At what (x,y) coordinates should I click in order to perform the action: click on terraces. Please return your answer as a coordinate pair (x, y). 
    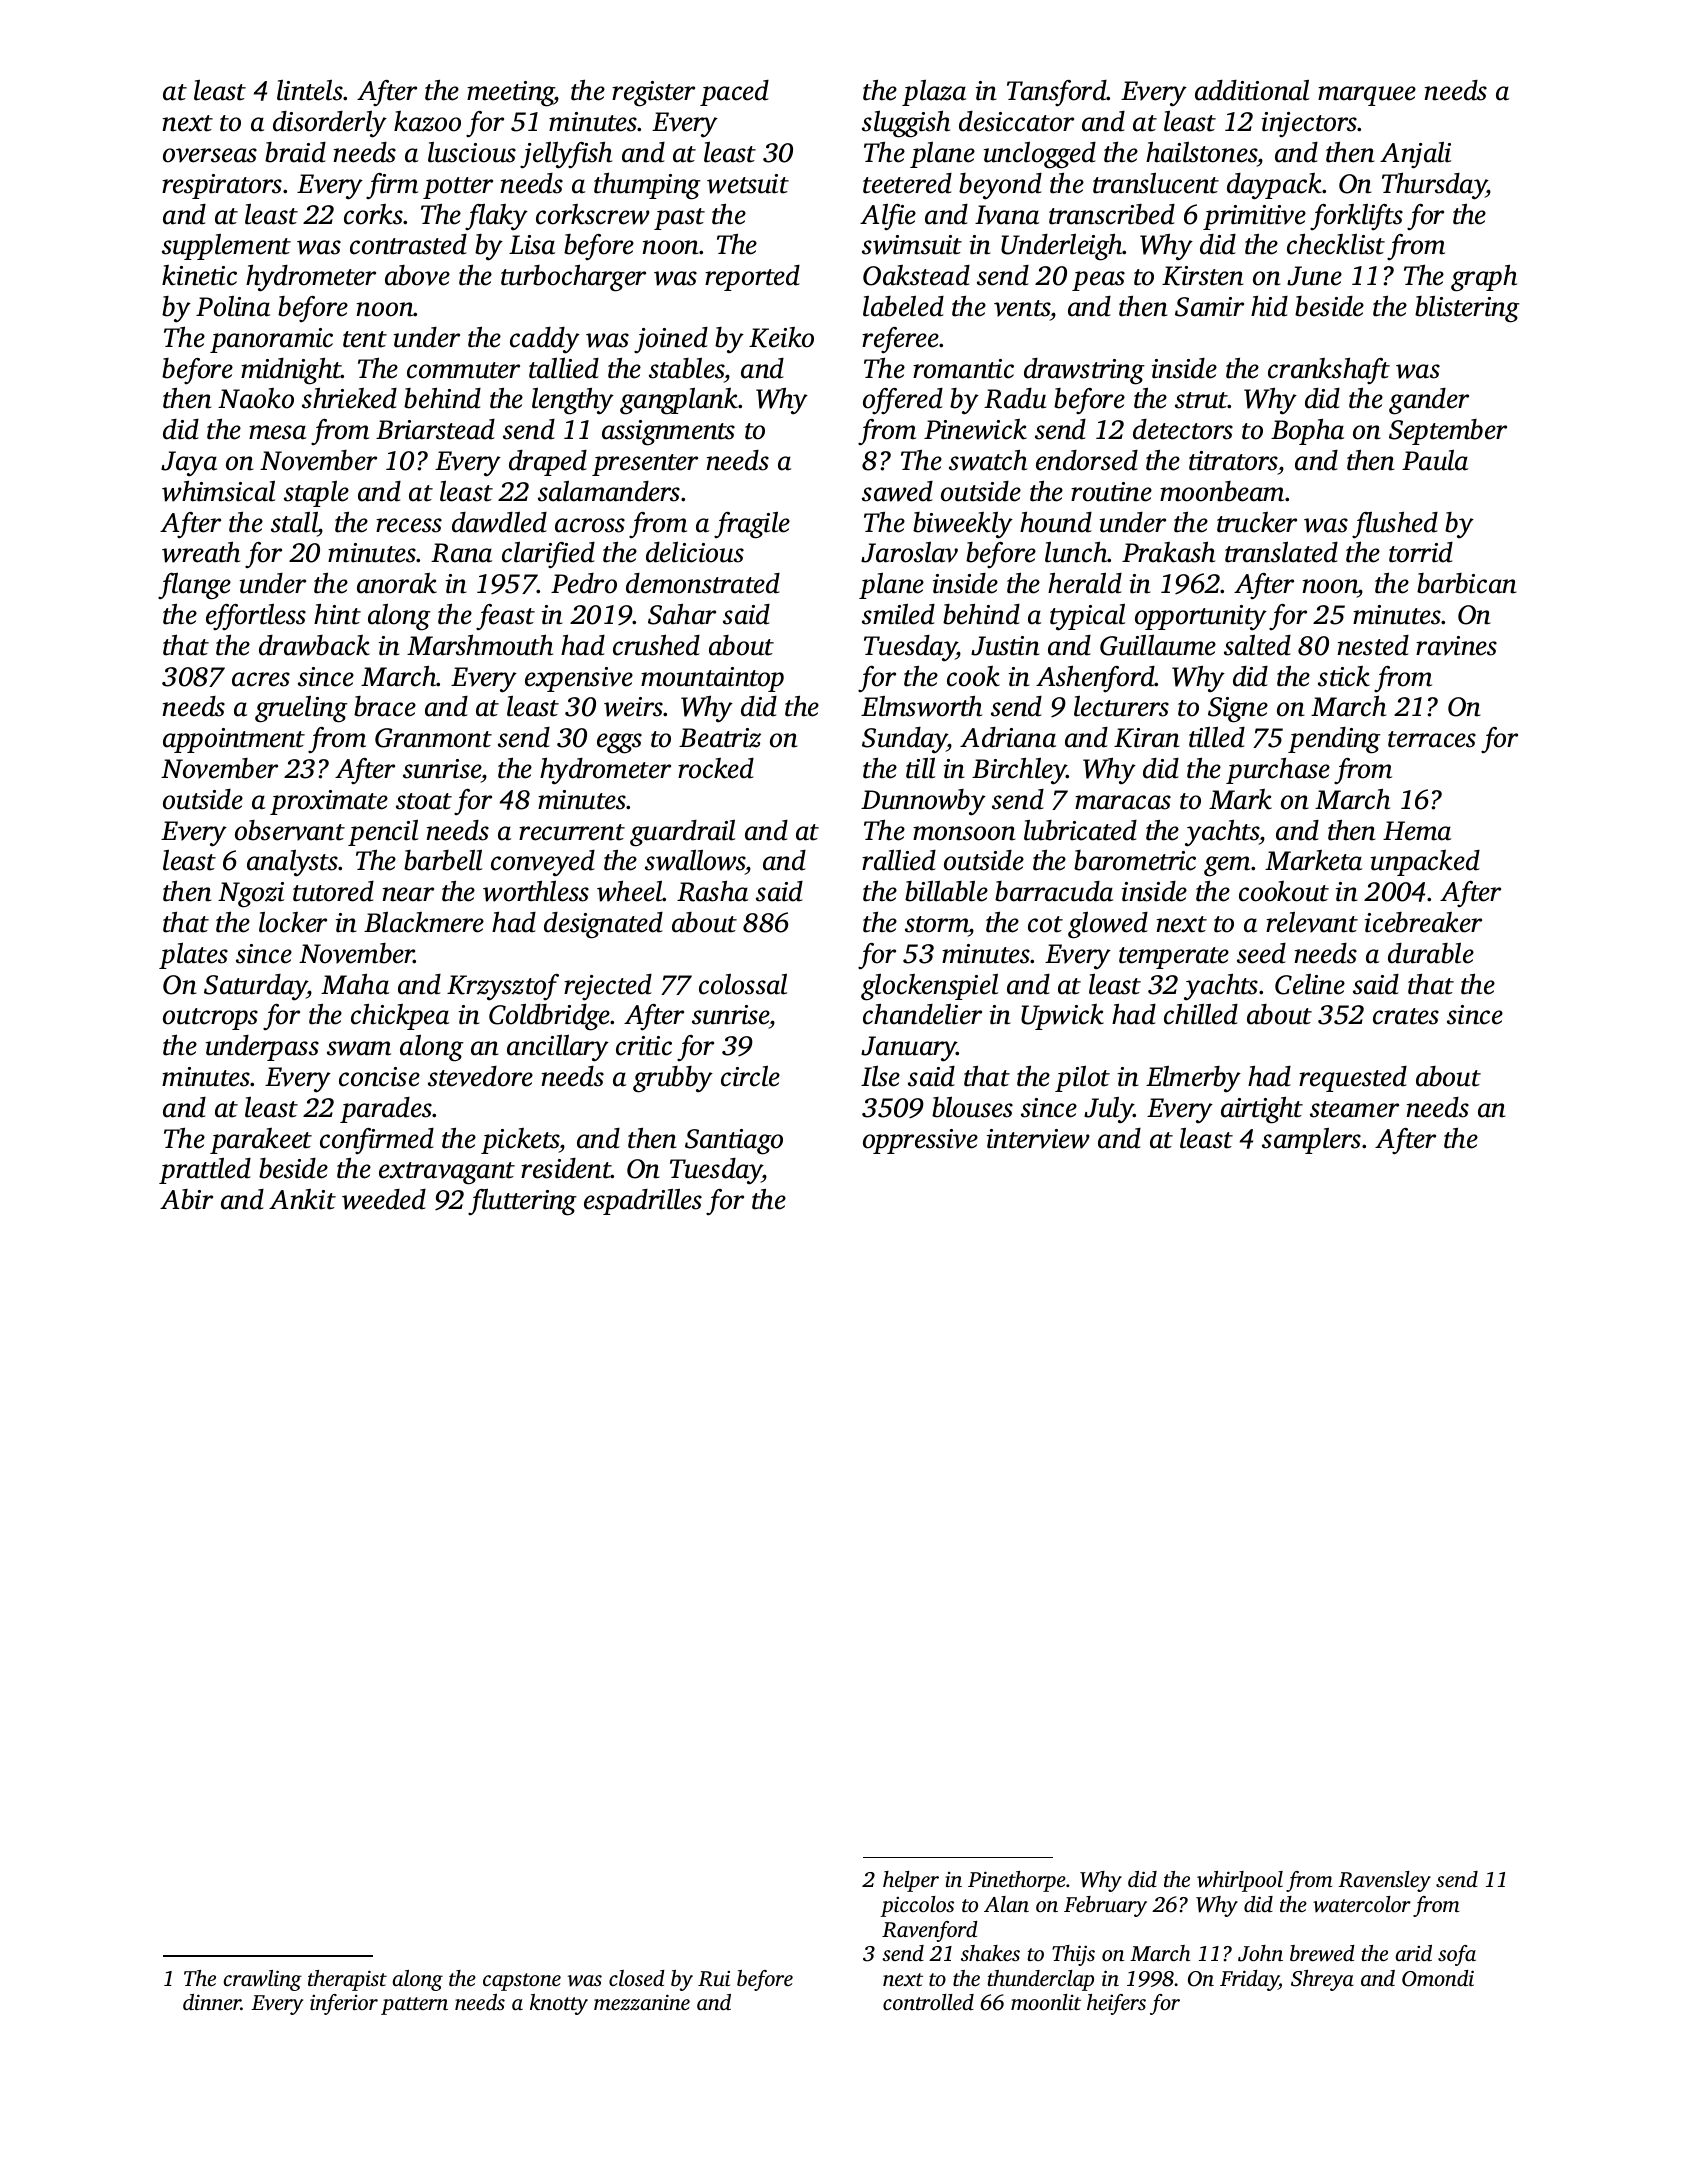
    Looking at the image, I should click on (1432, 739).
